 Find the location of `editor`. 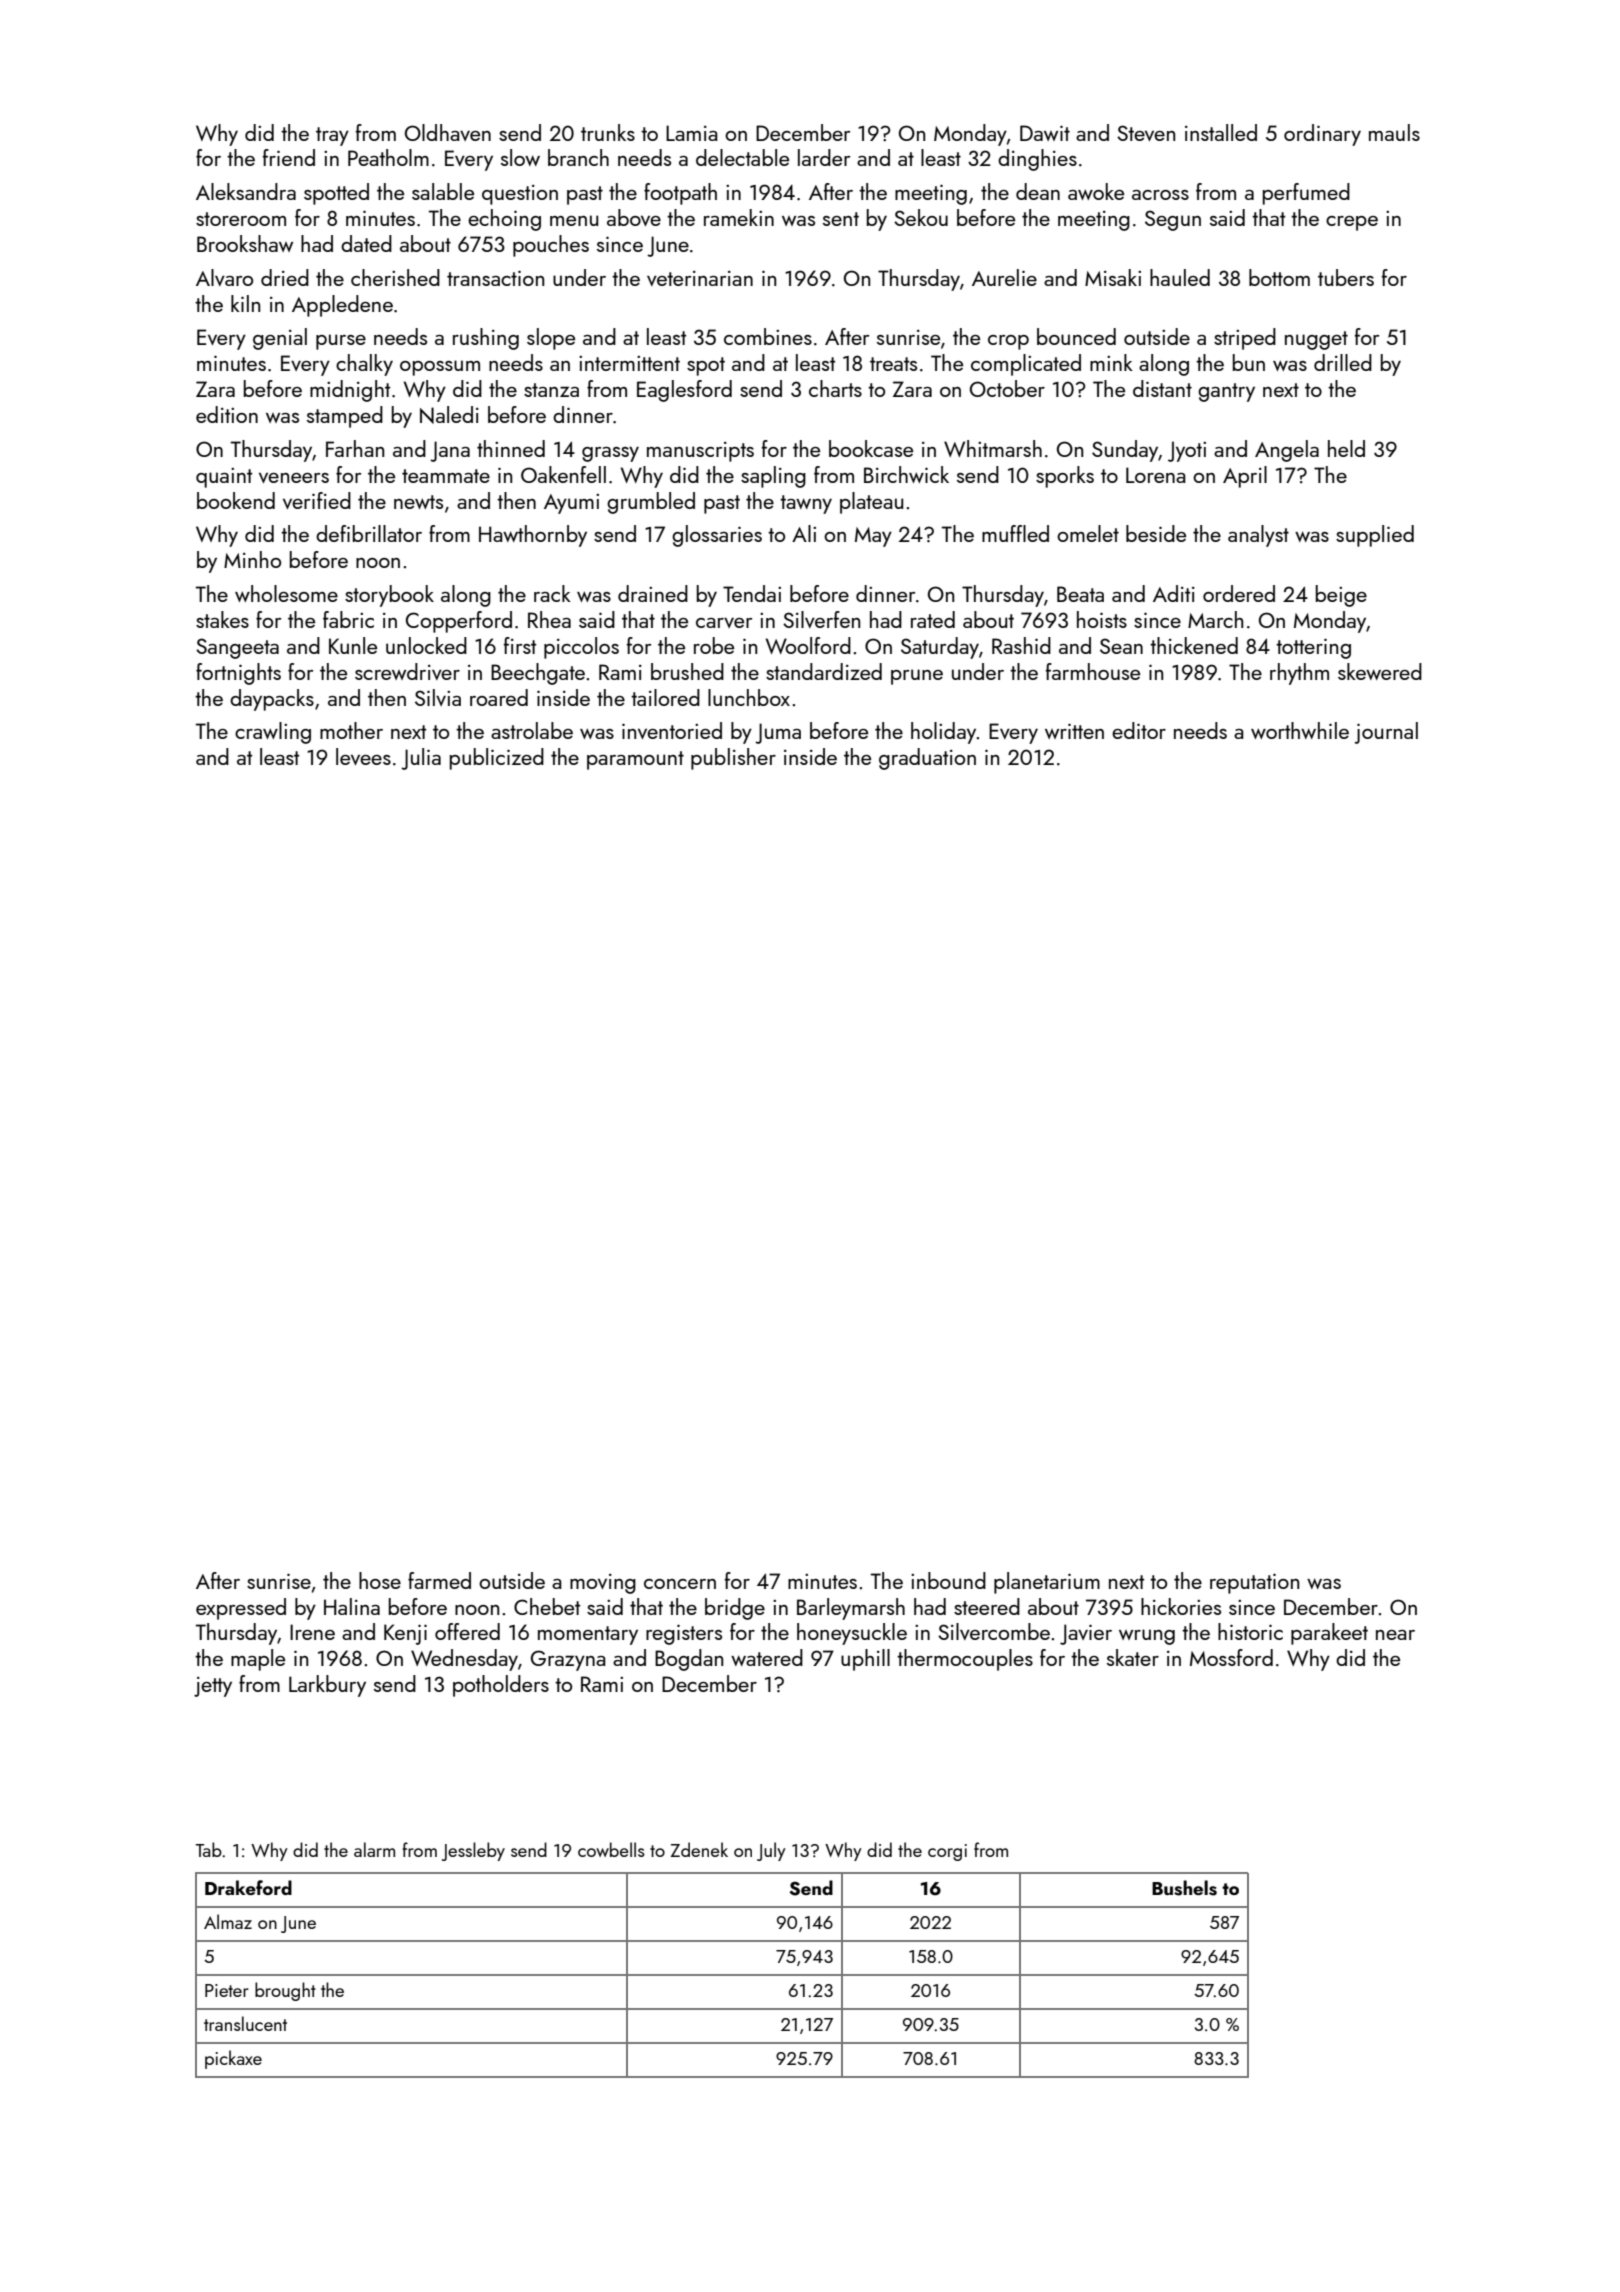

editor is located at coordinates (1139, 730).
